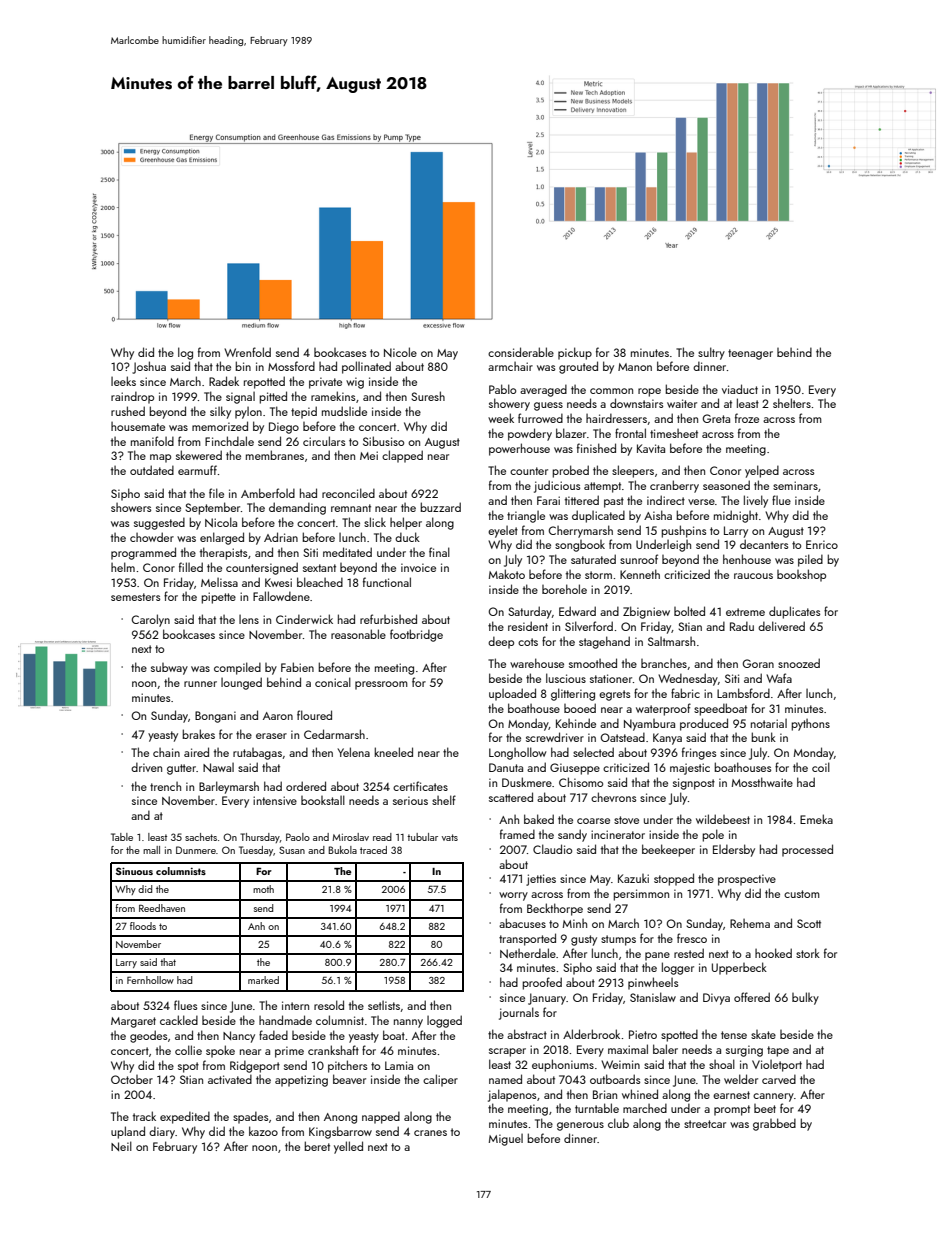 The image size is (952, 1233). What do you see at coordinates (685, 693) in the screenshot?
I see `fabric` at bounding box center [685, 693].
